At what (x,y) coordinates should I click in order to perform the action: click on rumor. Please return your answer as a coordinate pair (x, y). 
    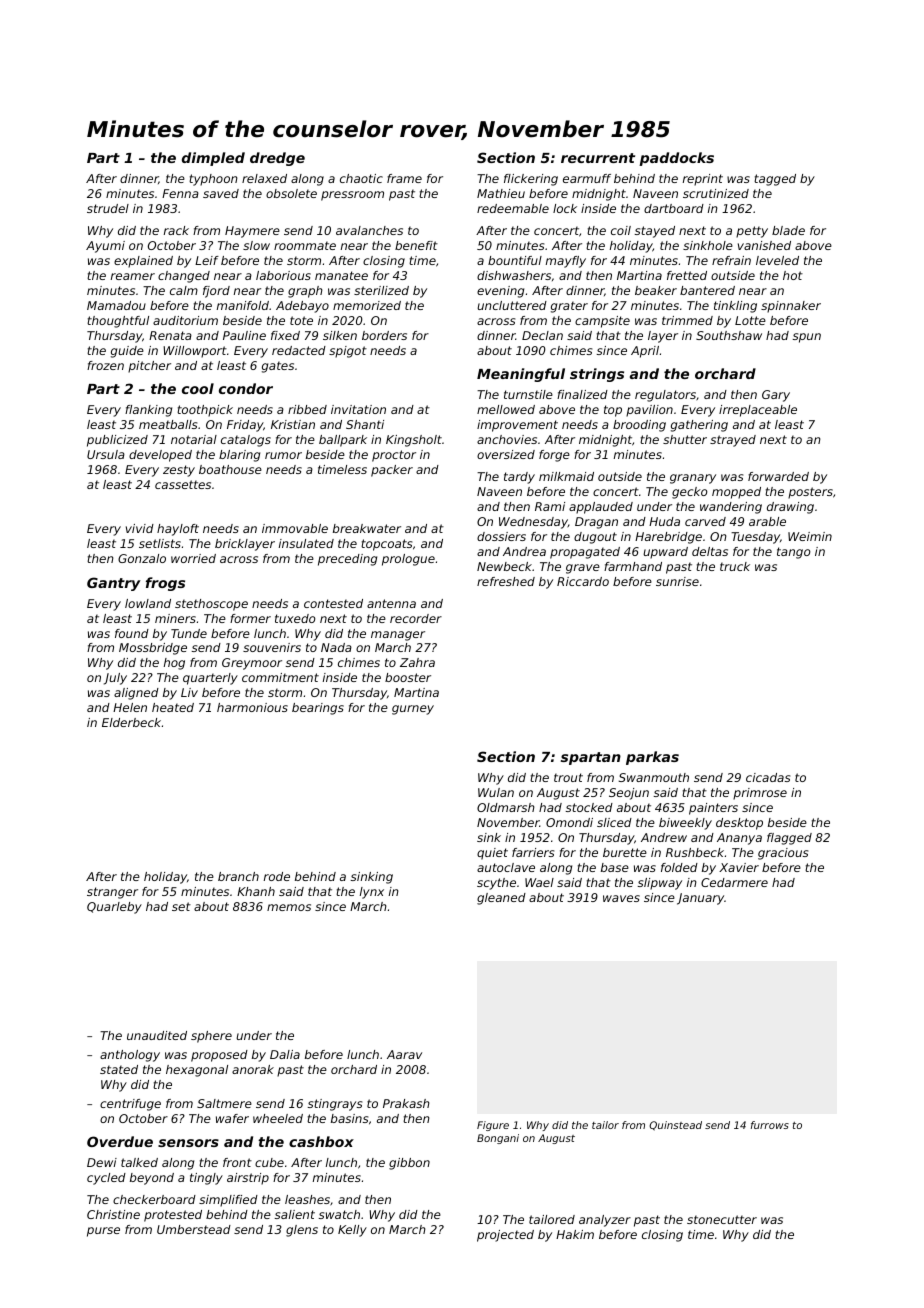
    Looking at the image, I should click on (283, 455).
